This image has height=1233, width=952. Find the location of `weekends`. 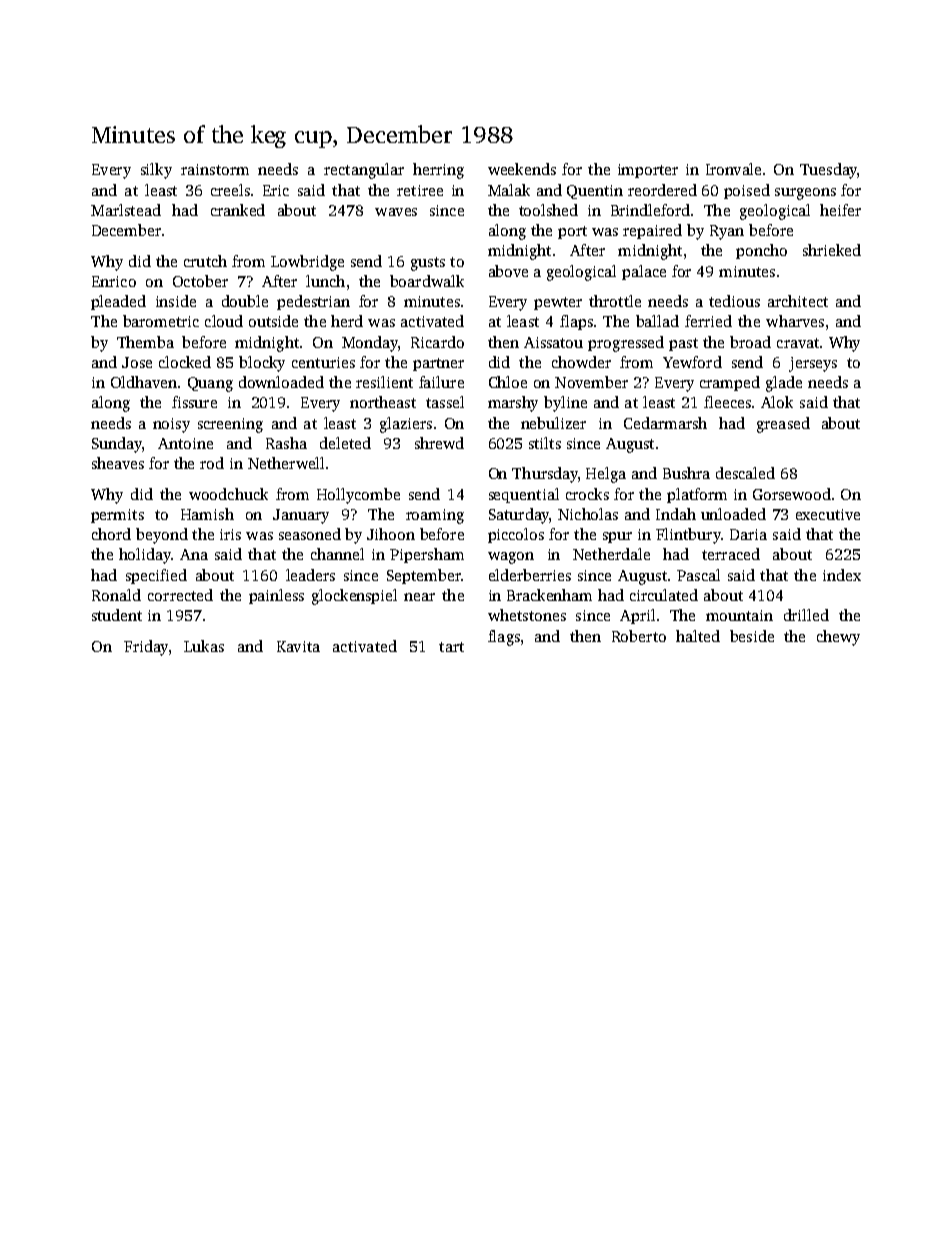

weekends is located at coordinates (522, 169).
